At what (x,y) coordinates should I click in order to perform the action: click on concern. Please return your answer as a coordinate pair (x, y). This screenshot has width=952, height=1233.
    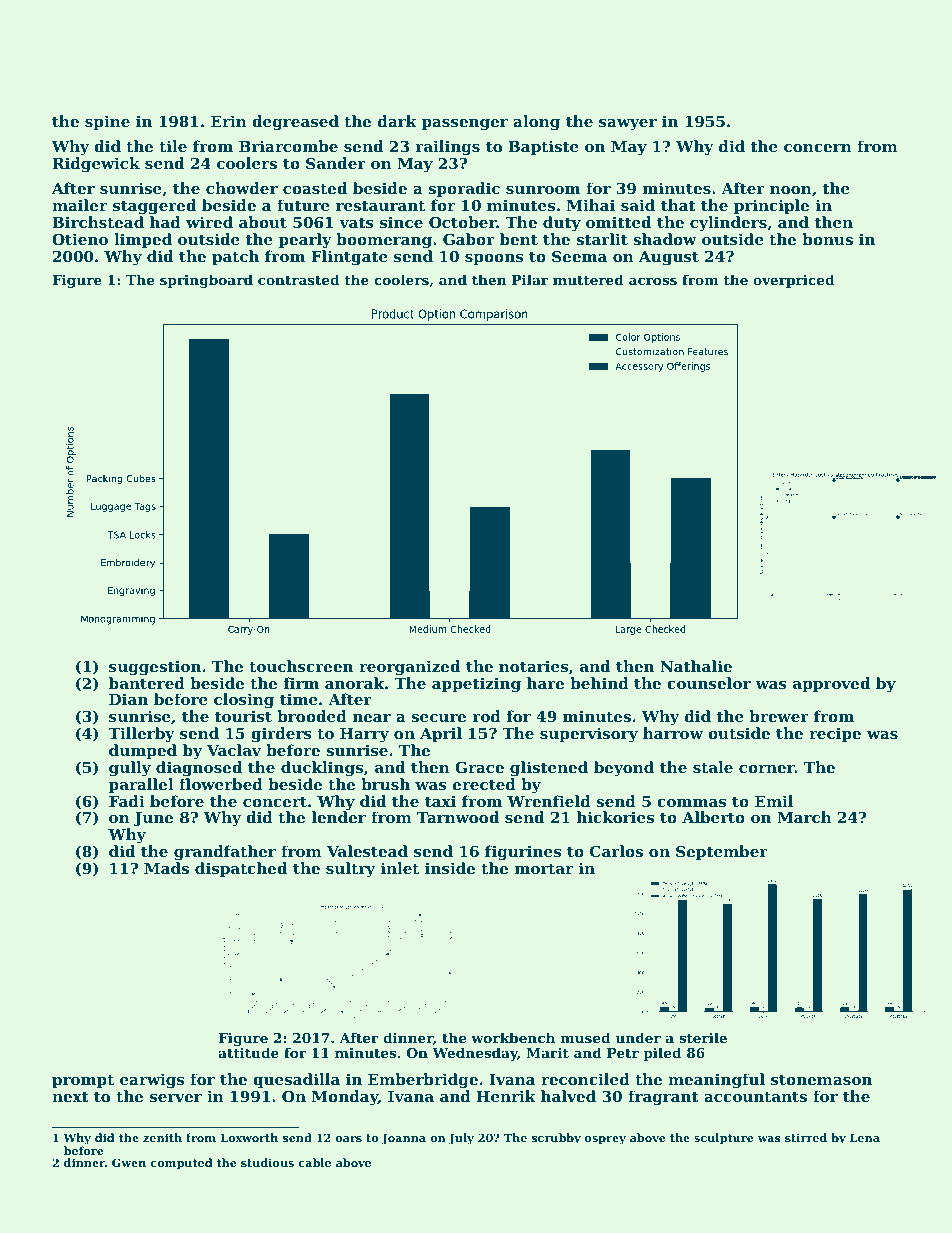
    Looking at the image, I should click on (818, 148).
